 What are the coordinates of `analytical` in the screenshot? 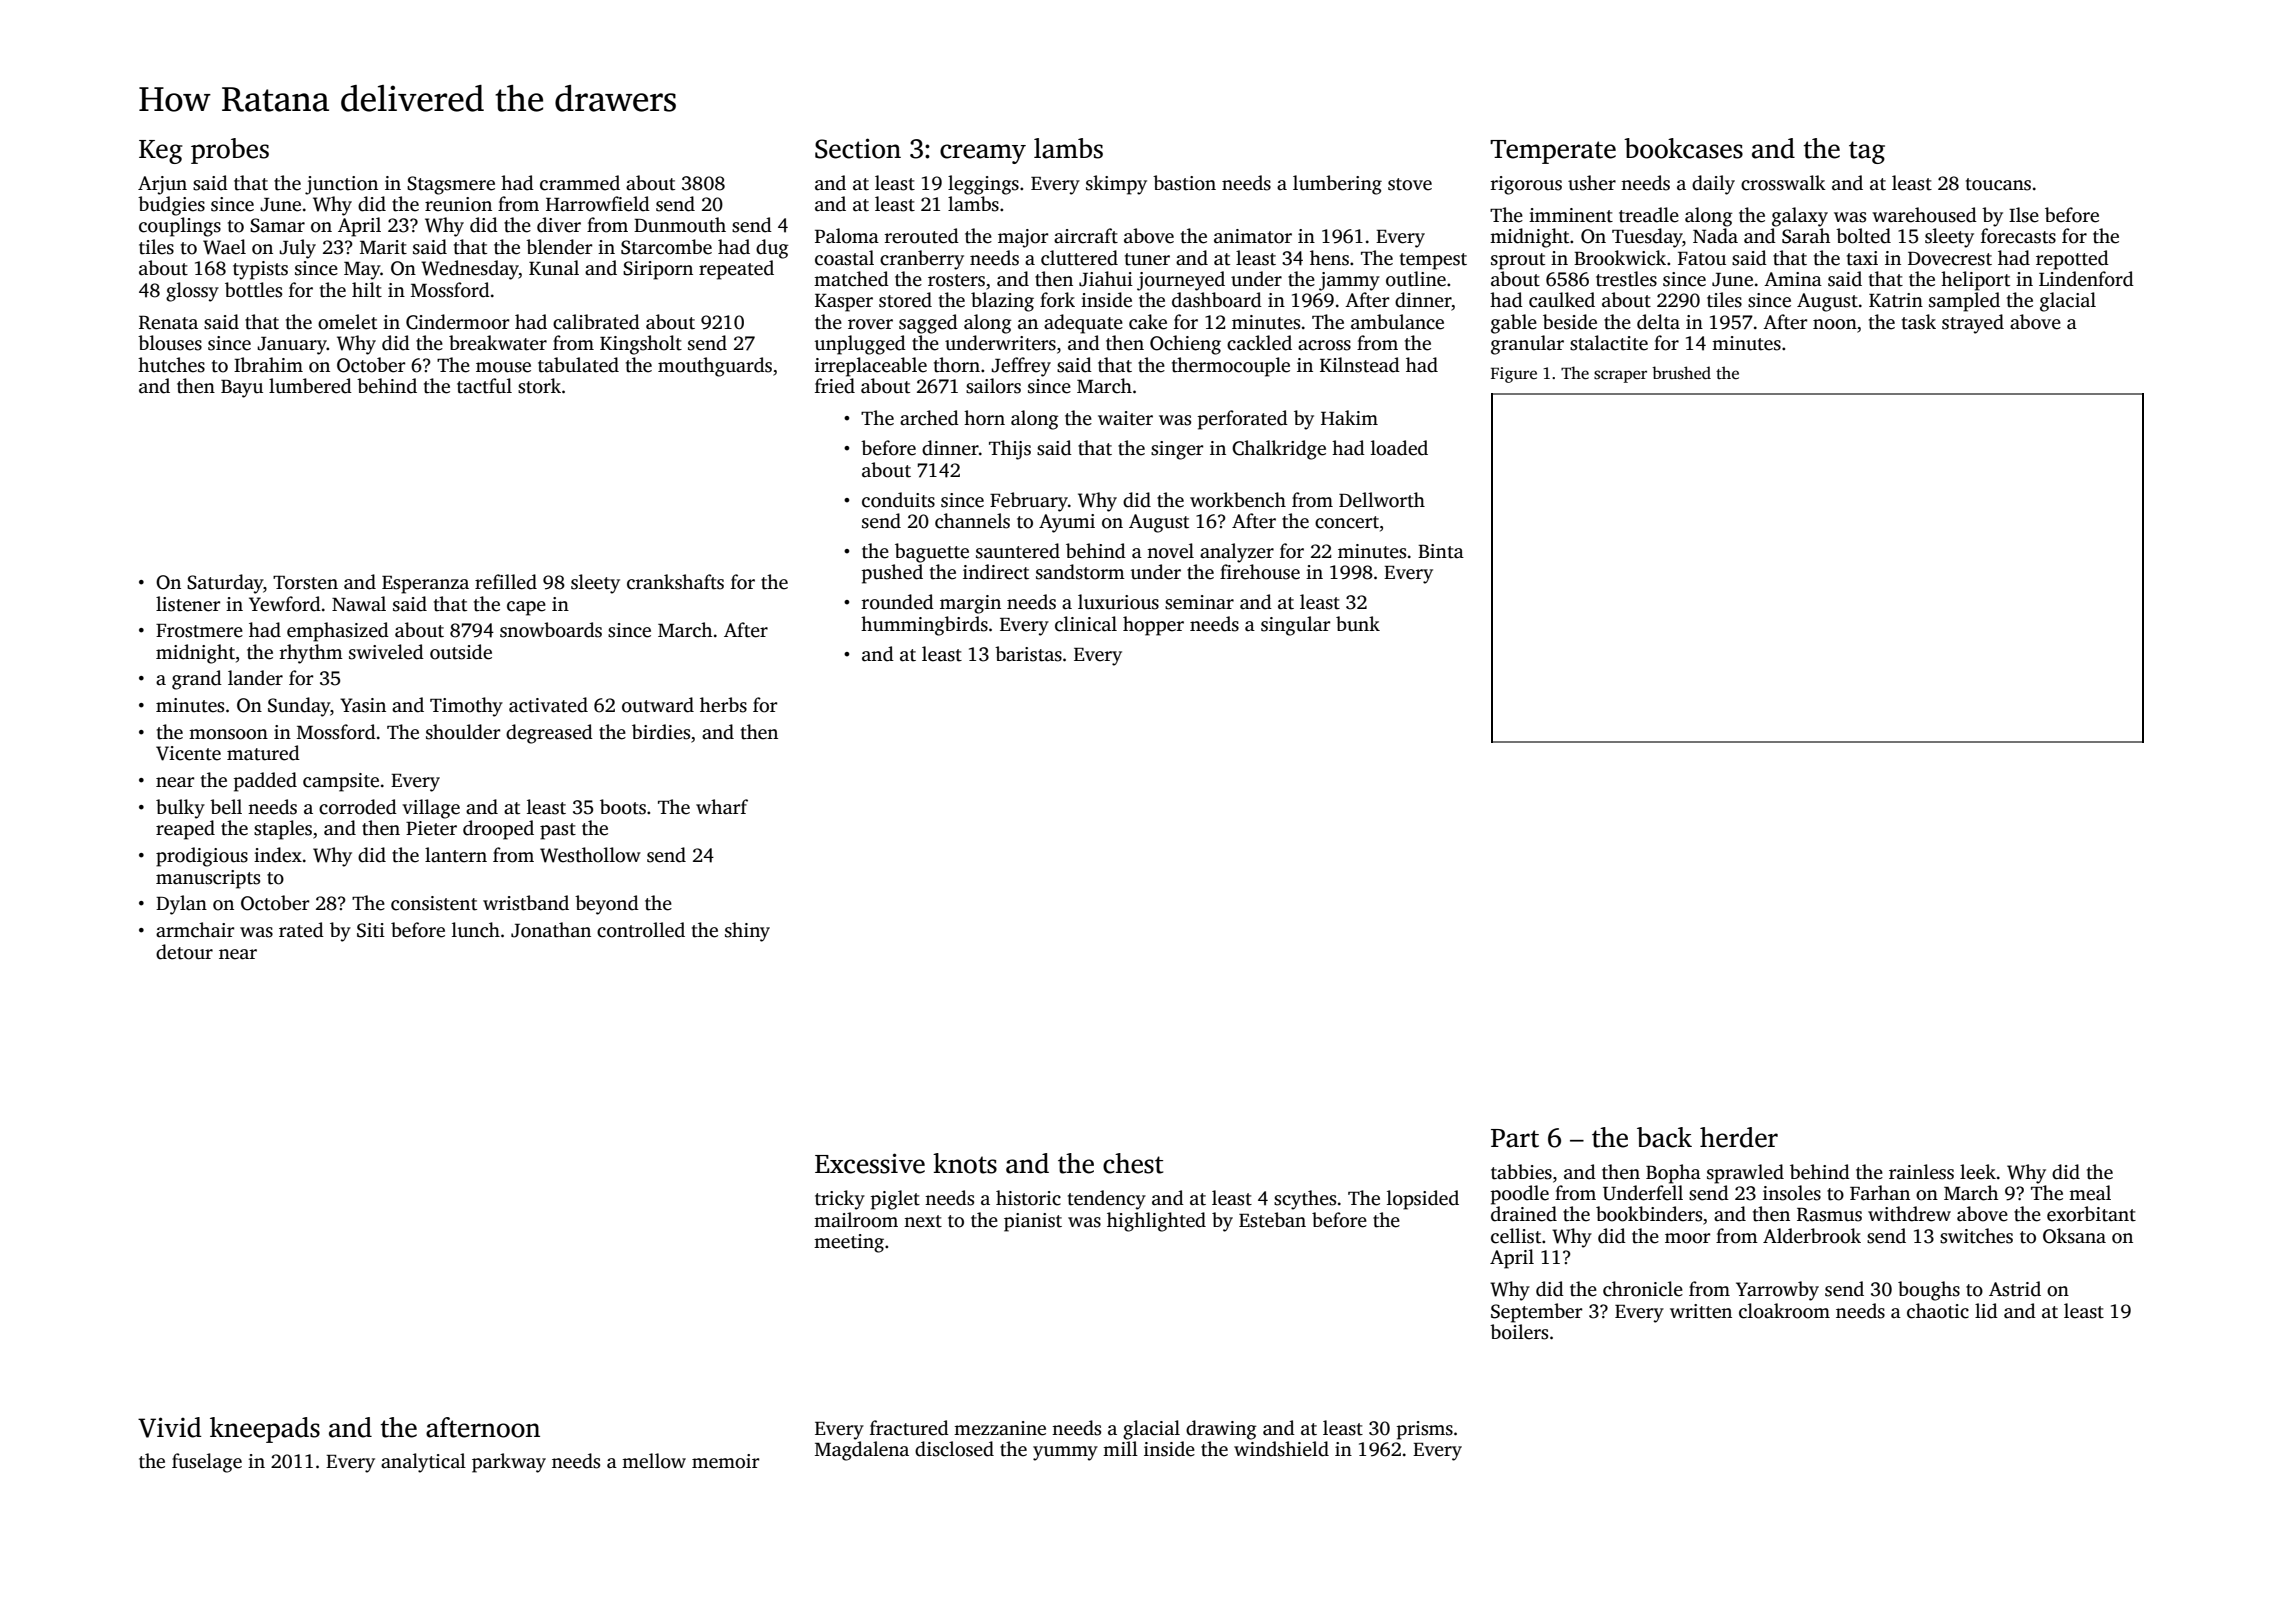 It's located at (423, 1463).
